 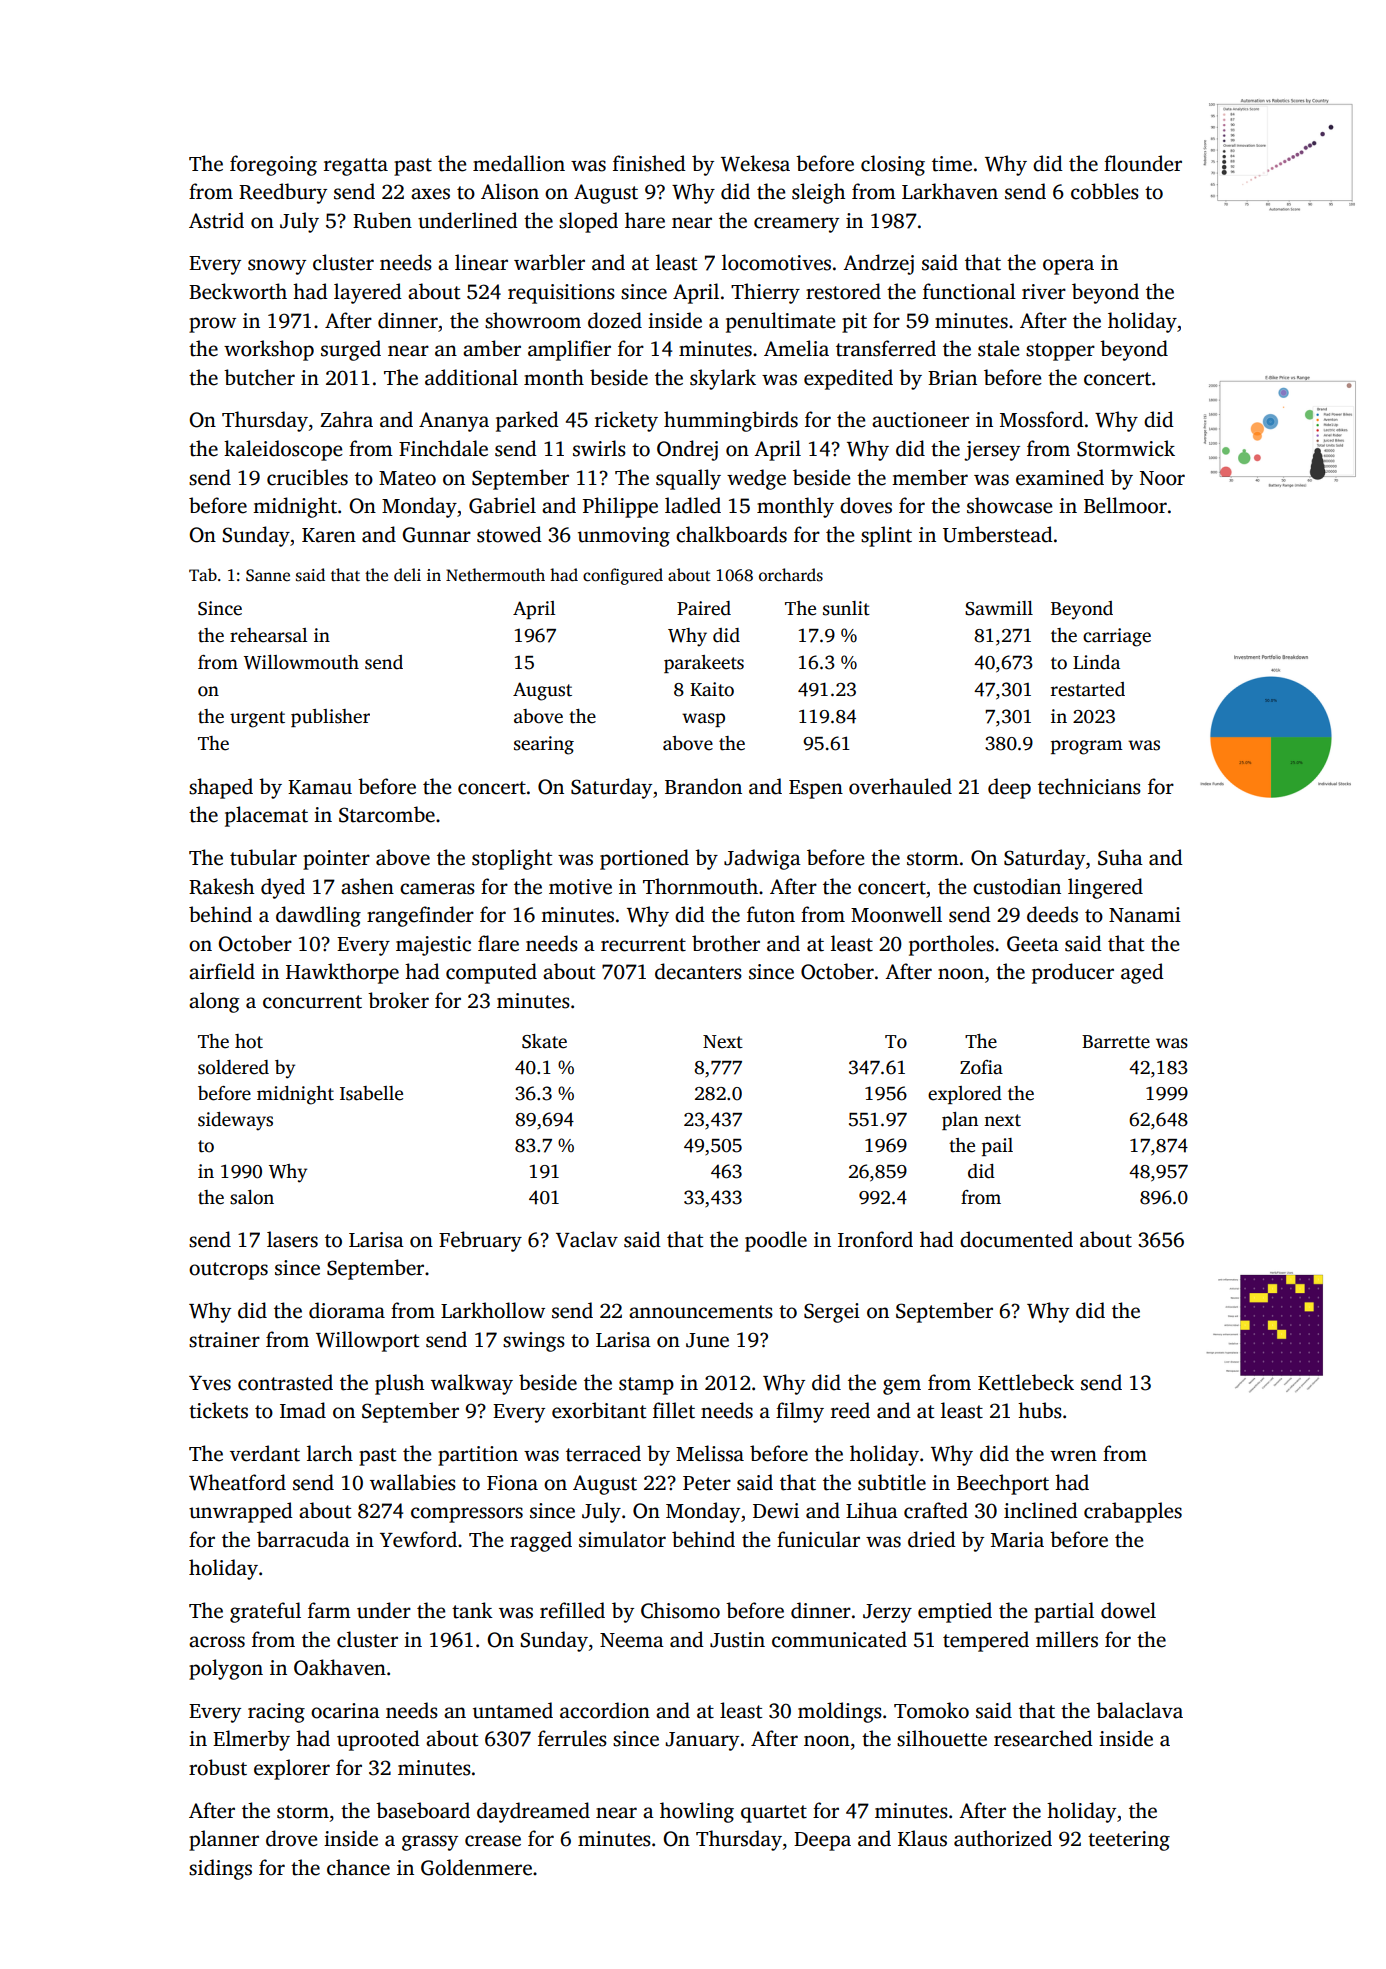 I want to click on stopper, so click(x=1060, y=352).
